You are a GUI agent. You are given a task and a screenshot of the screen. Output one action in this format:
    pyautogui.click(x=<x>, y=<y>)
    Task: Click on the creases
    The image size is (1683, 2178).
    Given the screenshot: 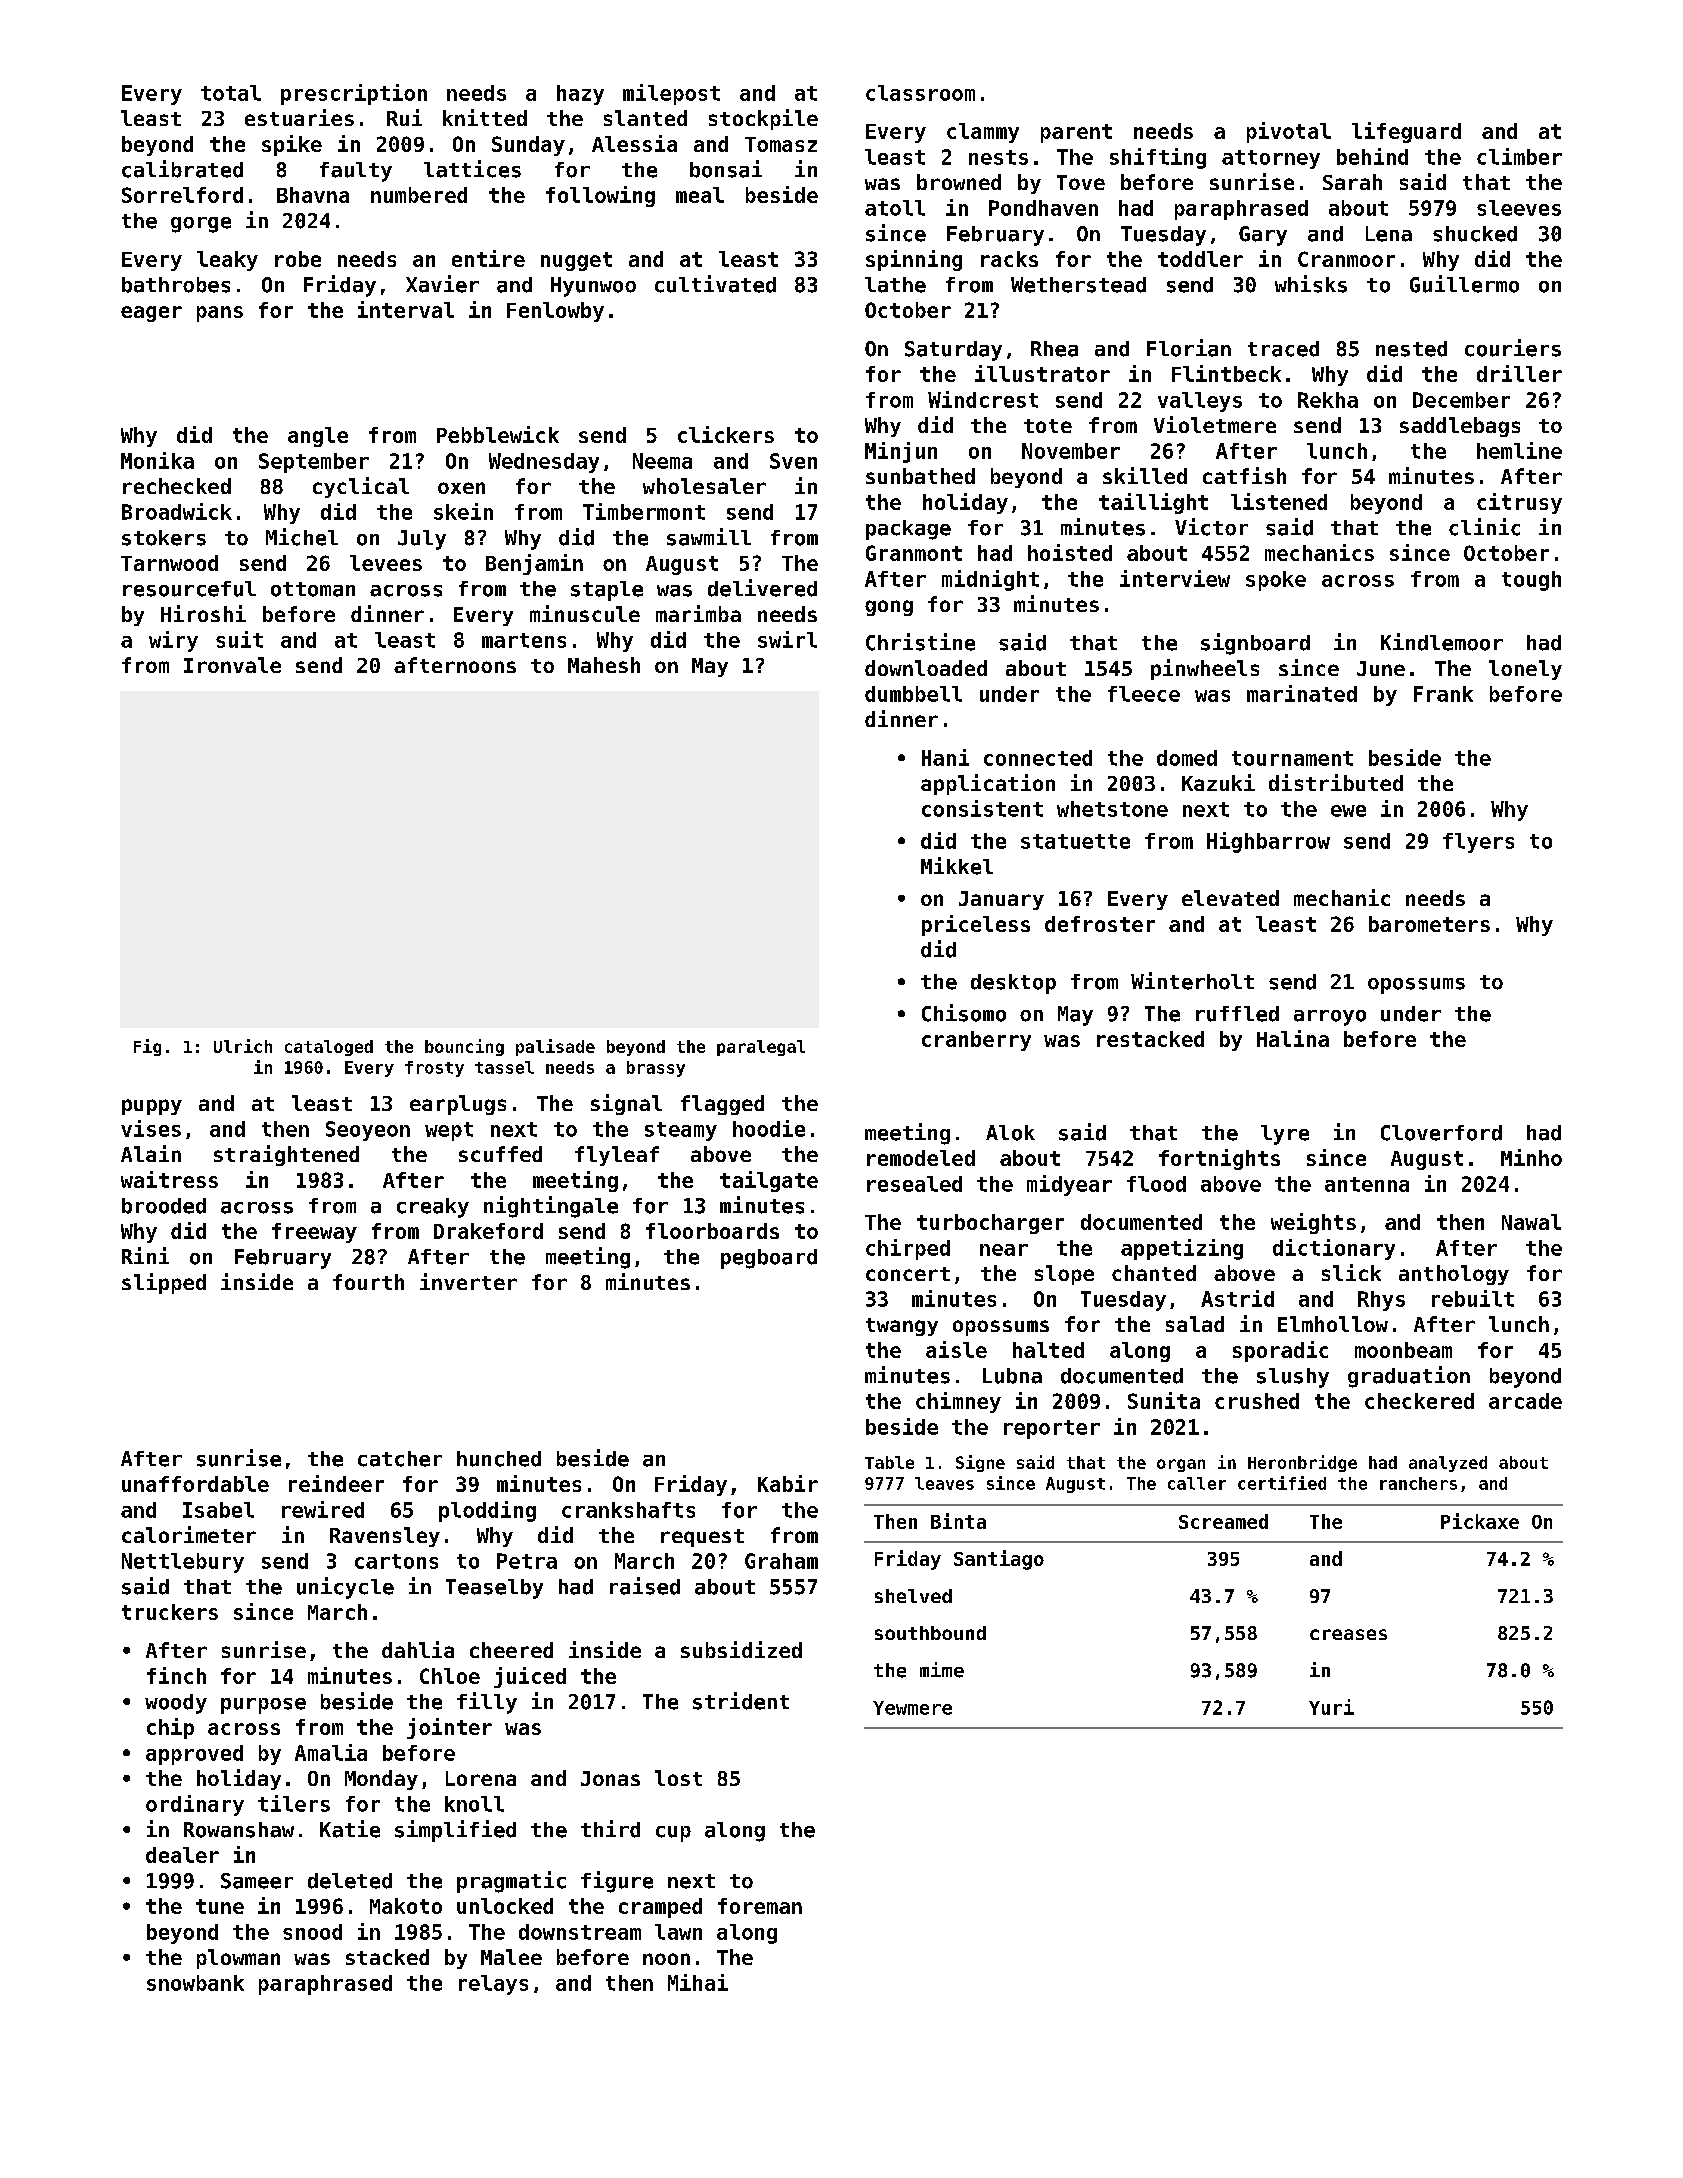 What is the action you would take?
    pyautogui.click(x=1348, y=1634)
